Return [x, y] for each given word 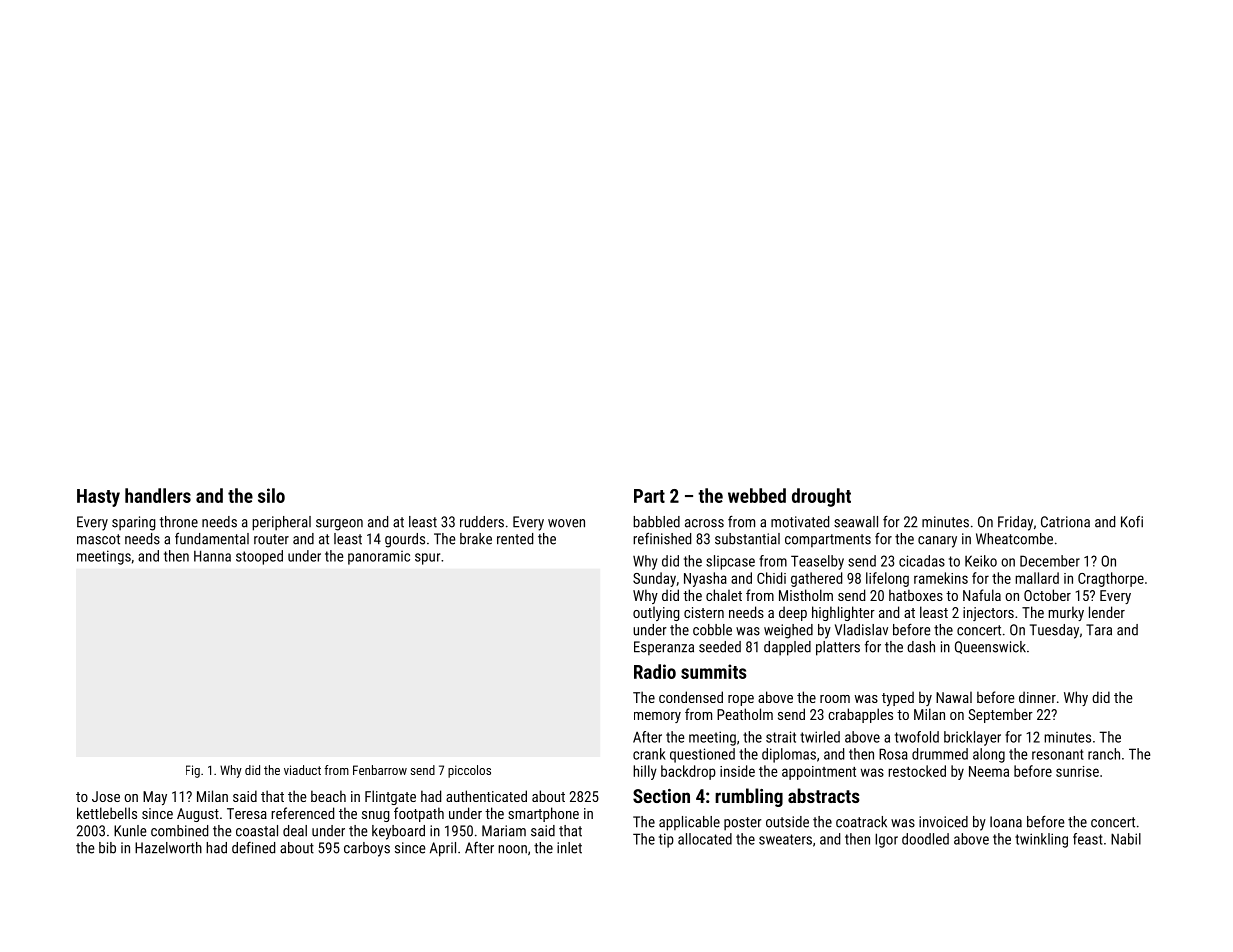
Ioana [1006, 822]
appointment [819, 773]
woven [566, 523]
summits [714, 671]
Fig [193, 771]
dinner [1037, 697]
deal [295, 831]
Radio [655, 671]
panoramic [379, 558]
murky [1066, 613]
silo [271, 495]
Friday [1015, 523]
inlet [569, 848]
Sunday [654, 579]
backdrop [688, 772]
